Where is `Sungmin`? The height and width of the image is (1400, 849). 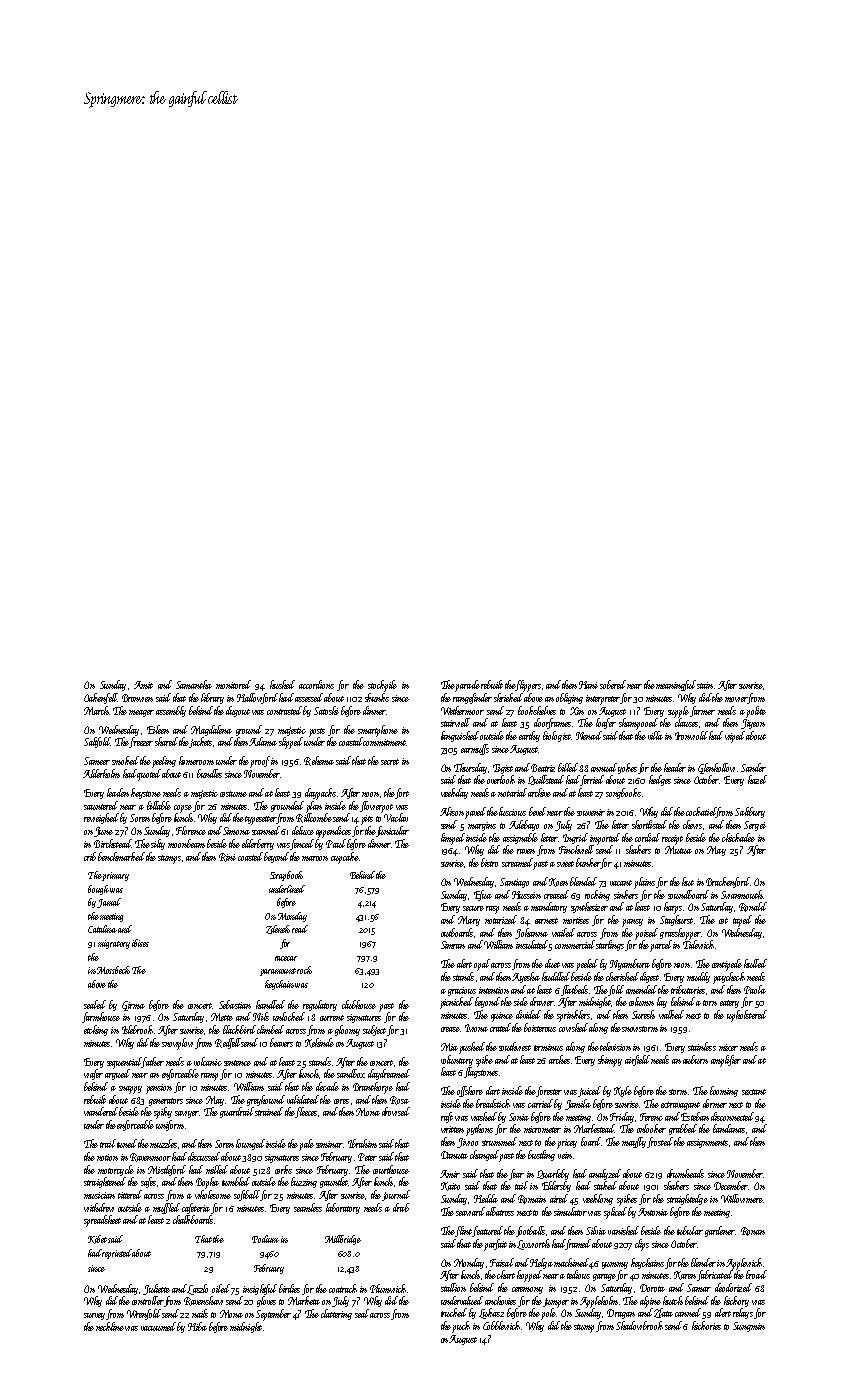
Sungmin is located at coordinates (749, 1327).
